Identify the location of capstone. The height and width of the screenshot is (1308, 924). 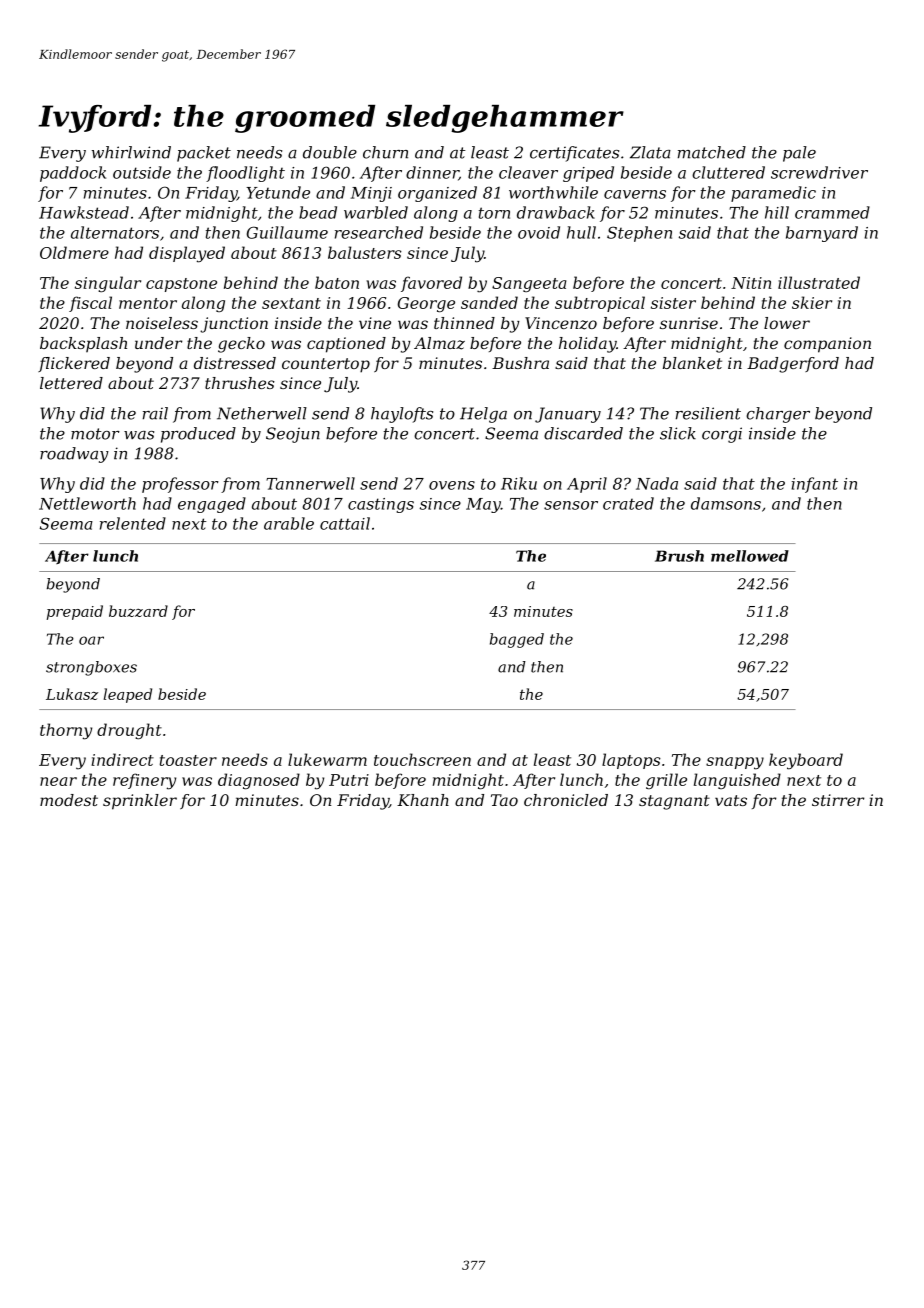
(181, 285).
